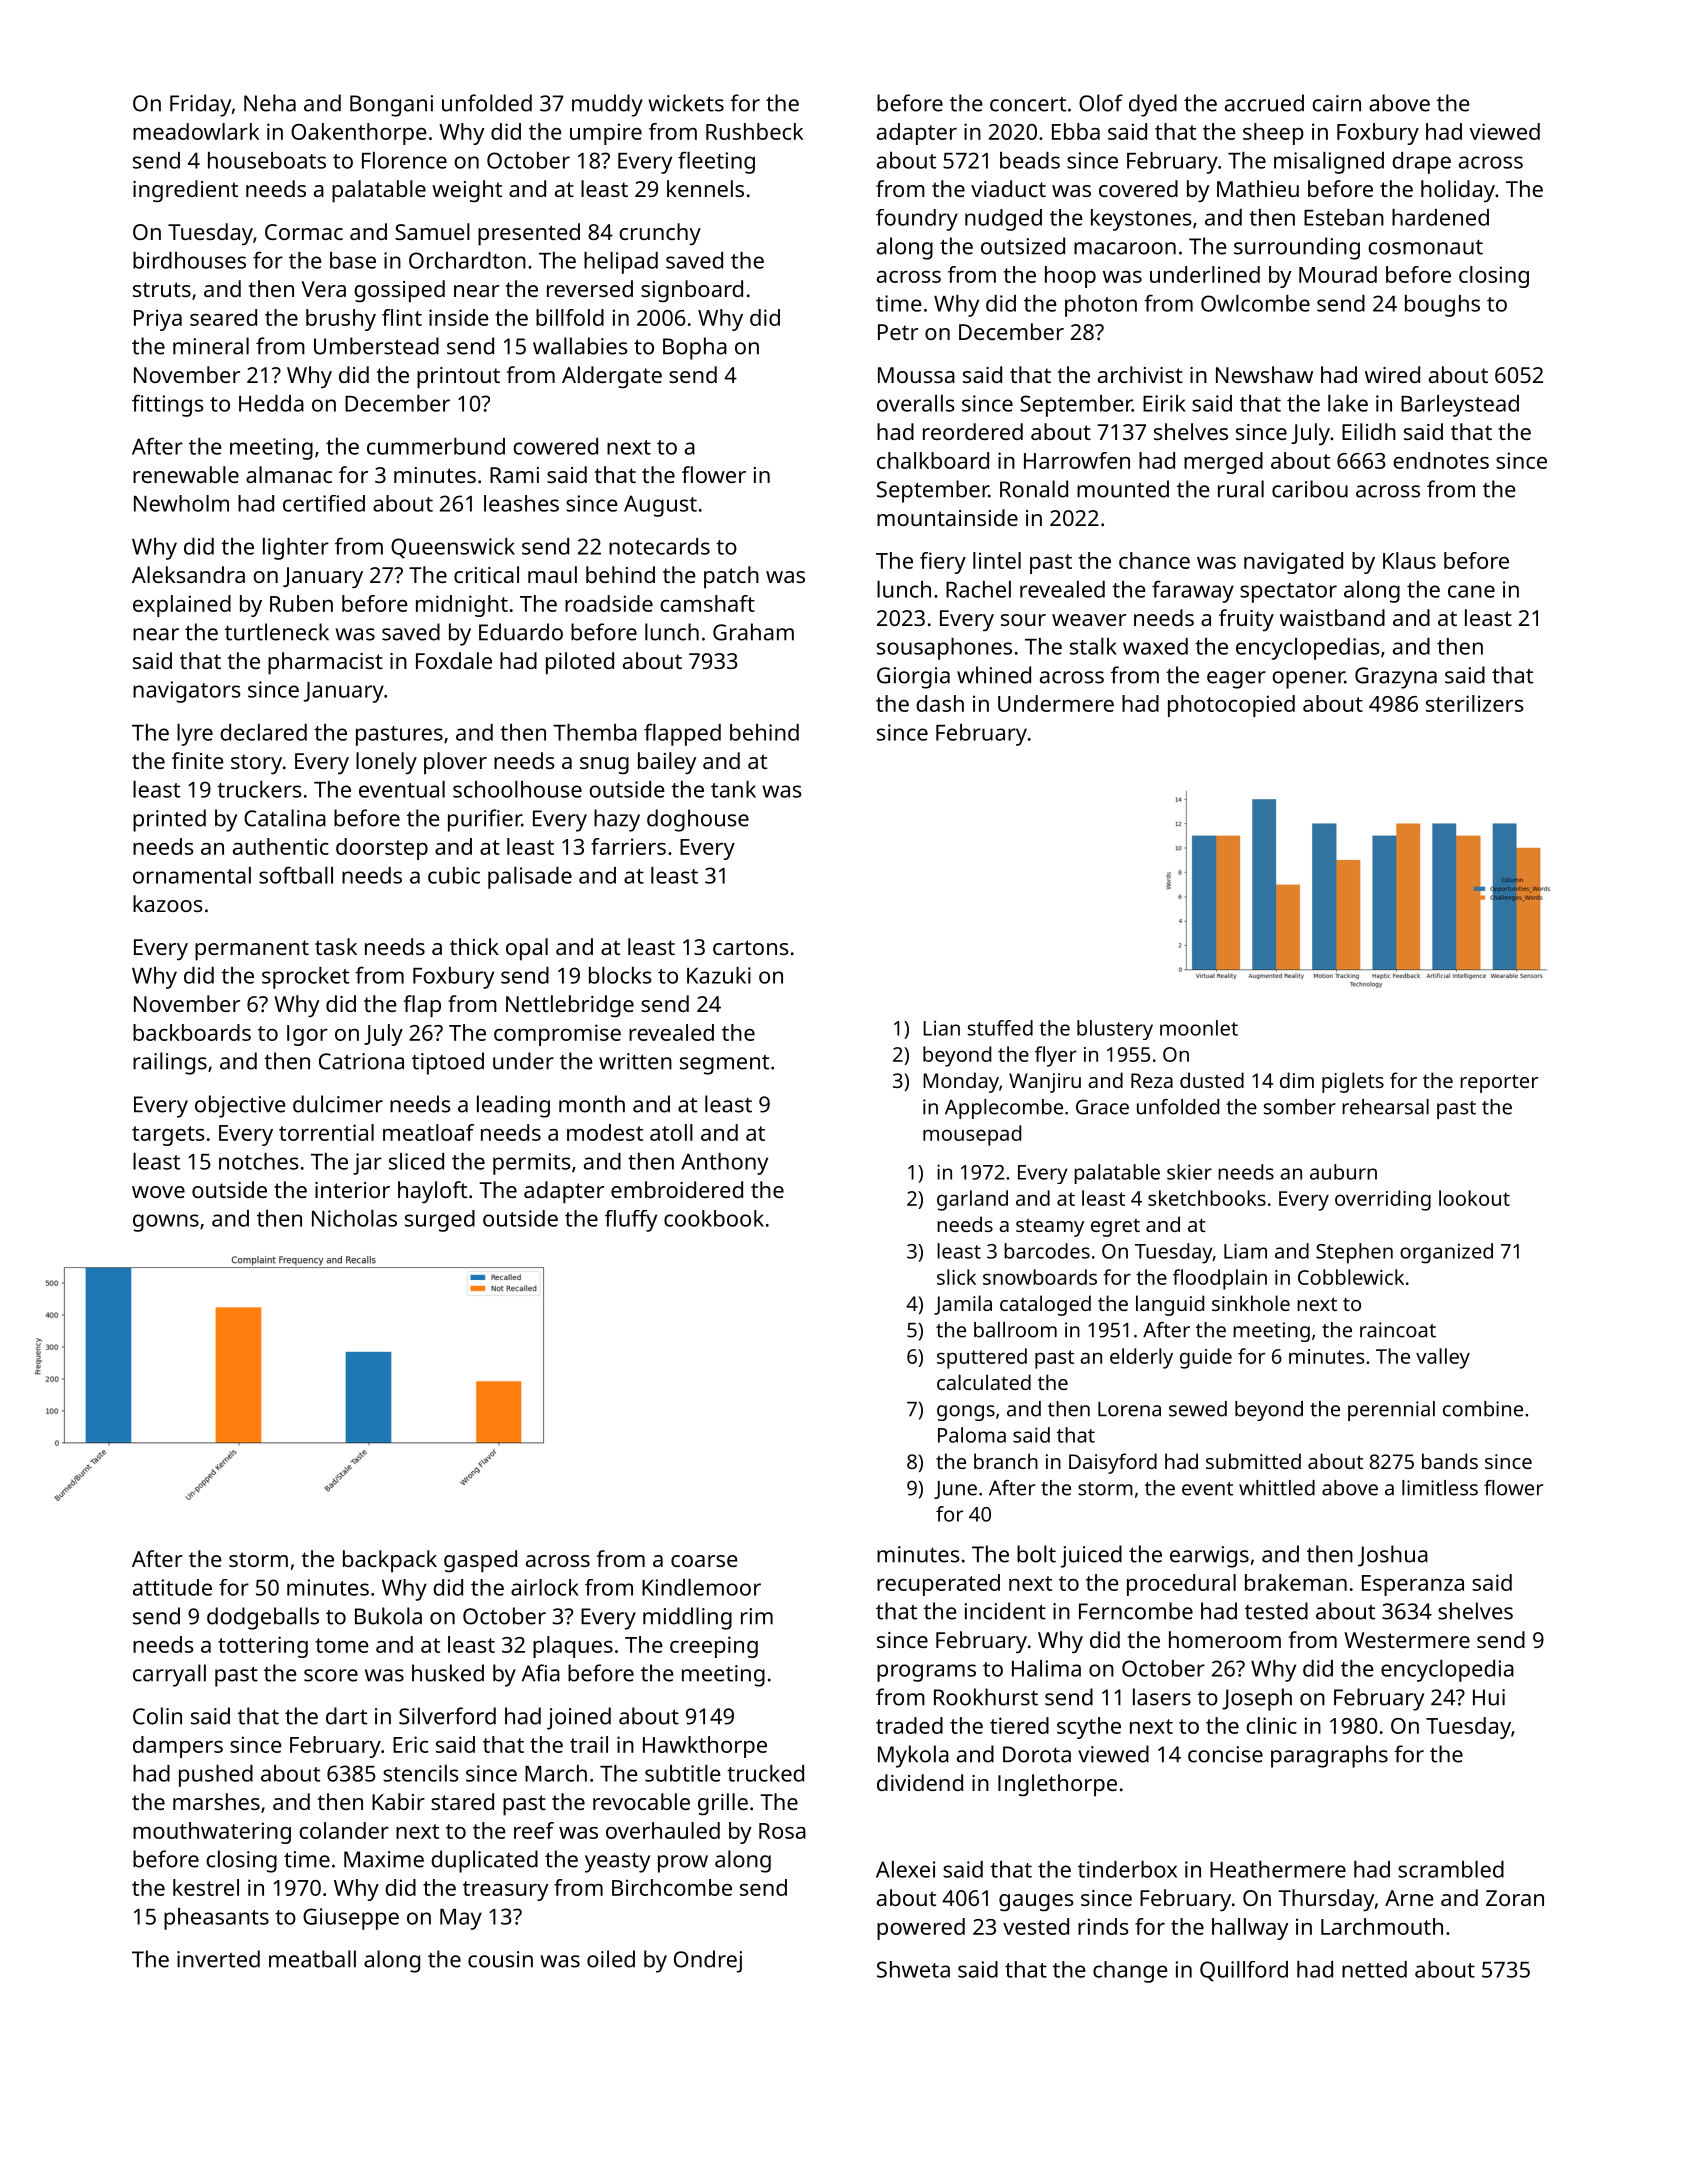 This screenshot has width=1683, height=2178. What do you see at coordinates (304, 232) in the screenshot?
I see `Cormac` at bounding box center [304, 232].
